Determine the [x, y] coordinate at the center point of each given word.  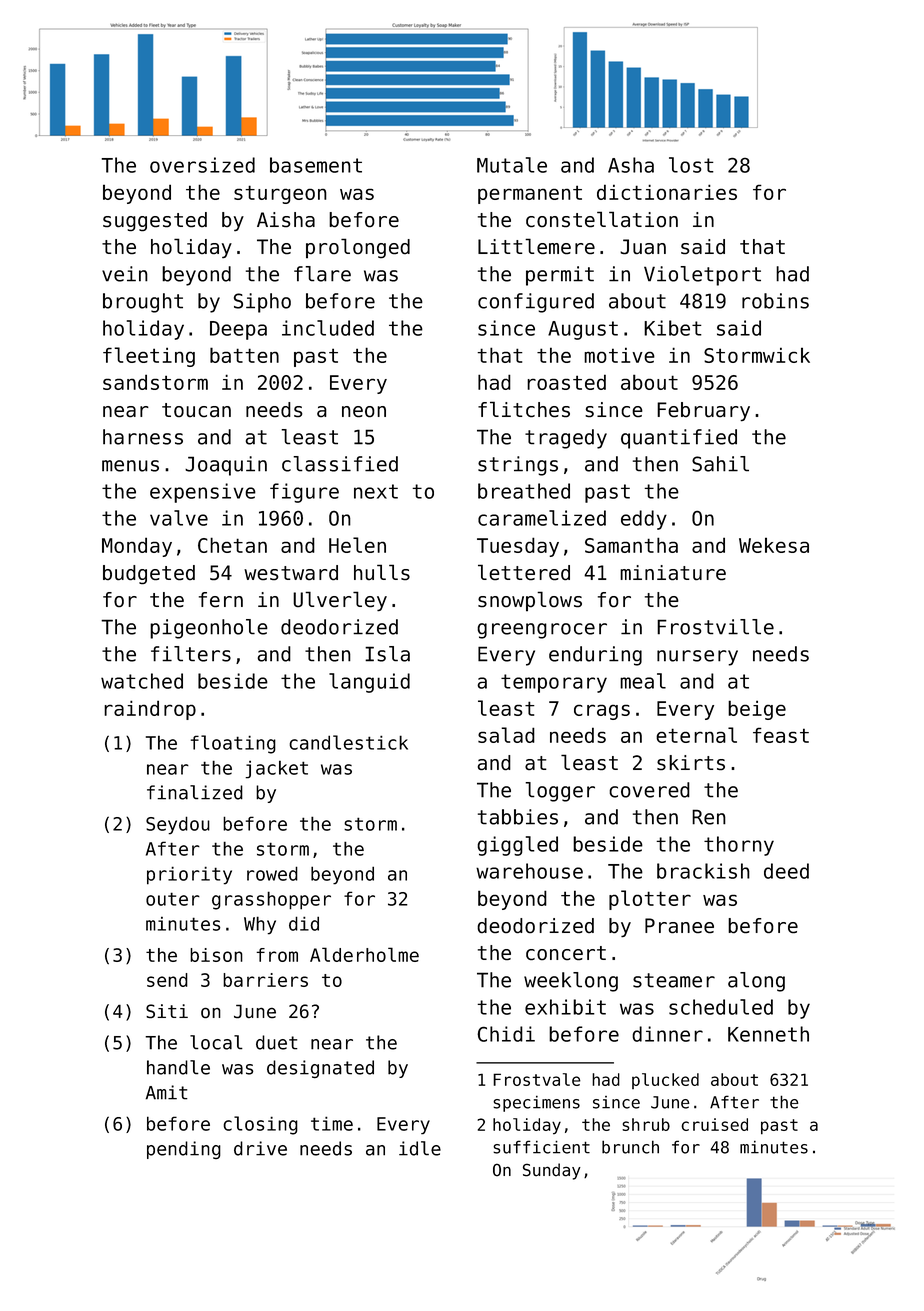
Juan [643, 246]
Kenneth [768, 1034]
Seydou [178, 825]
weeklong [571, 982]
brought [143, 303]
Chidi [506, 1034]
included [328, 328]
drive [260, 1148]
